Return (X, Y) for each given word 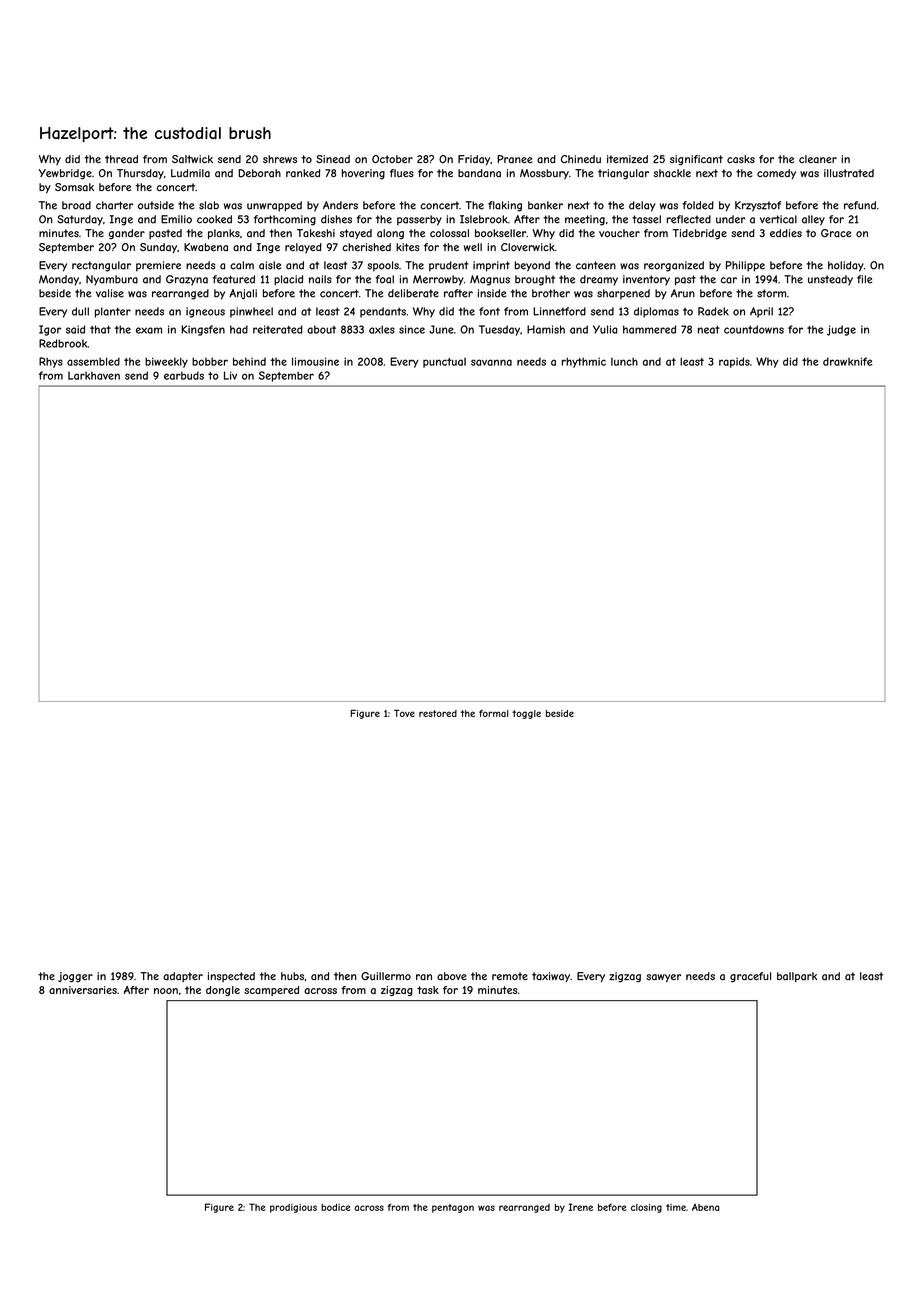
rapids (734, 362)
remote (510, 976)
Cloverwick (528, 247)
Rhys (51, 362)
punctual (444, 363)
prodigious (293, 1208)
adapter (183, 977)
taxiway (551, 977)
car (729, 280)
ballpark (797, 977)
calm (242, 265)
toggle (526, 714)
